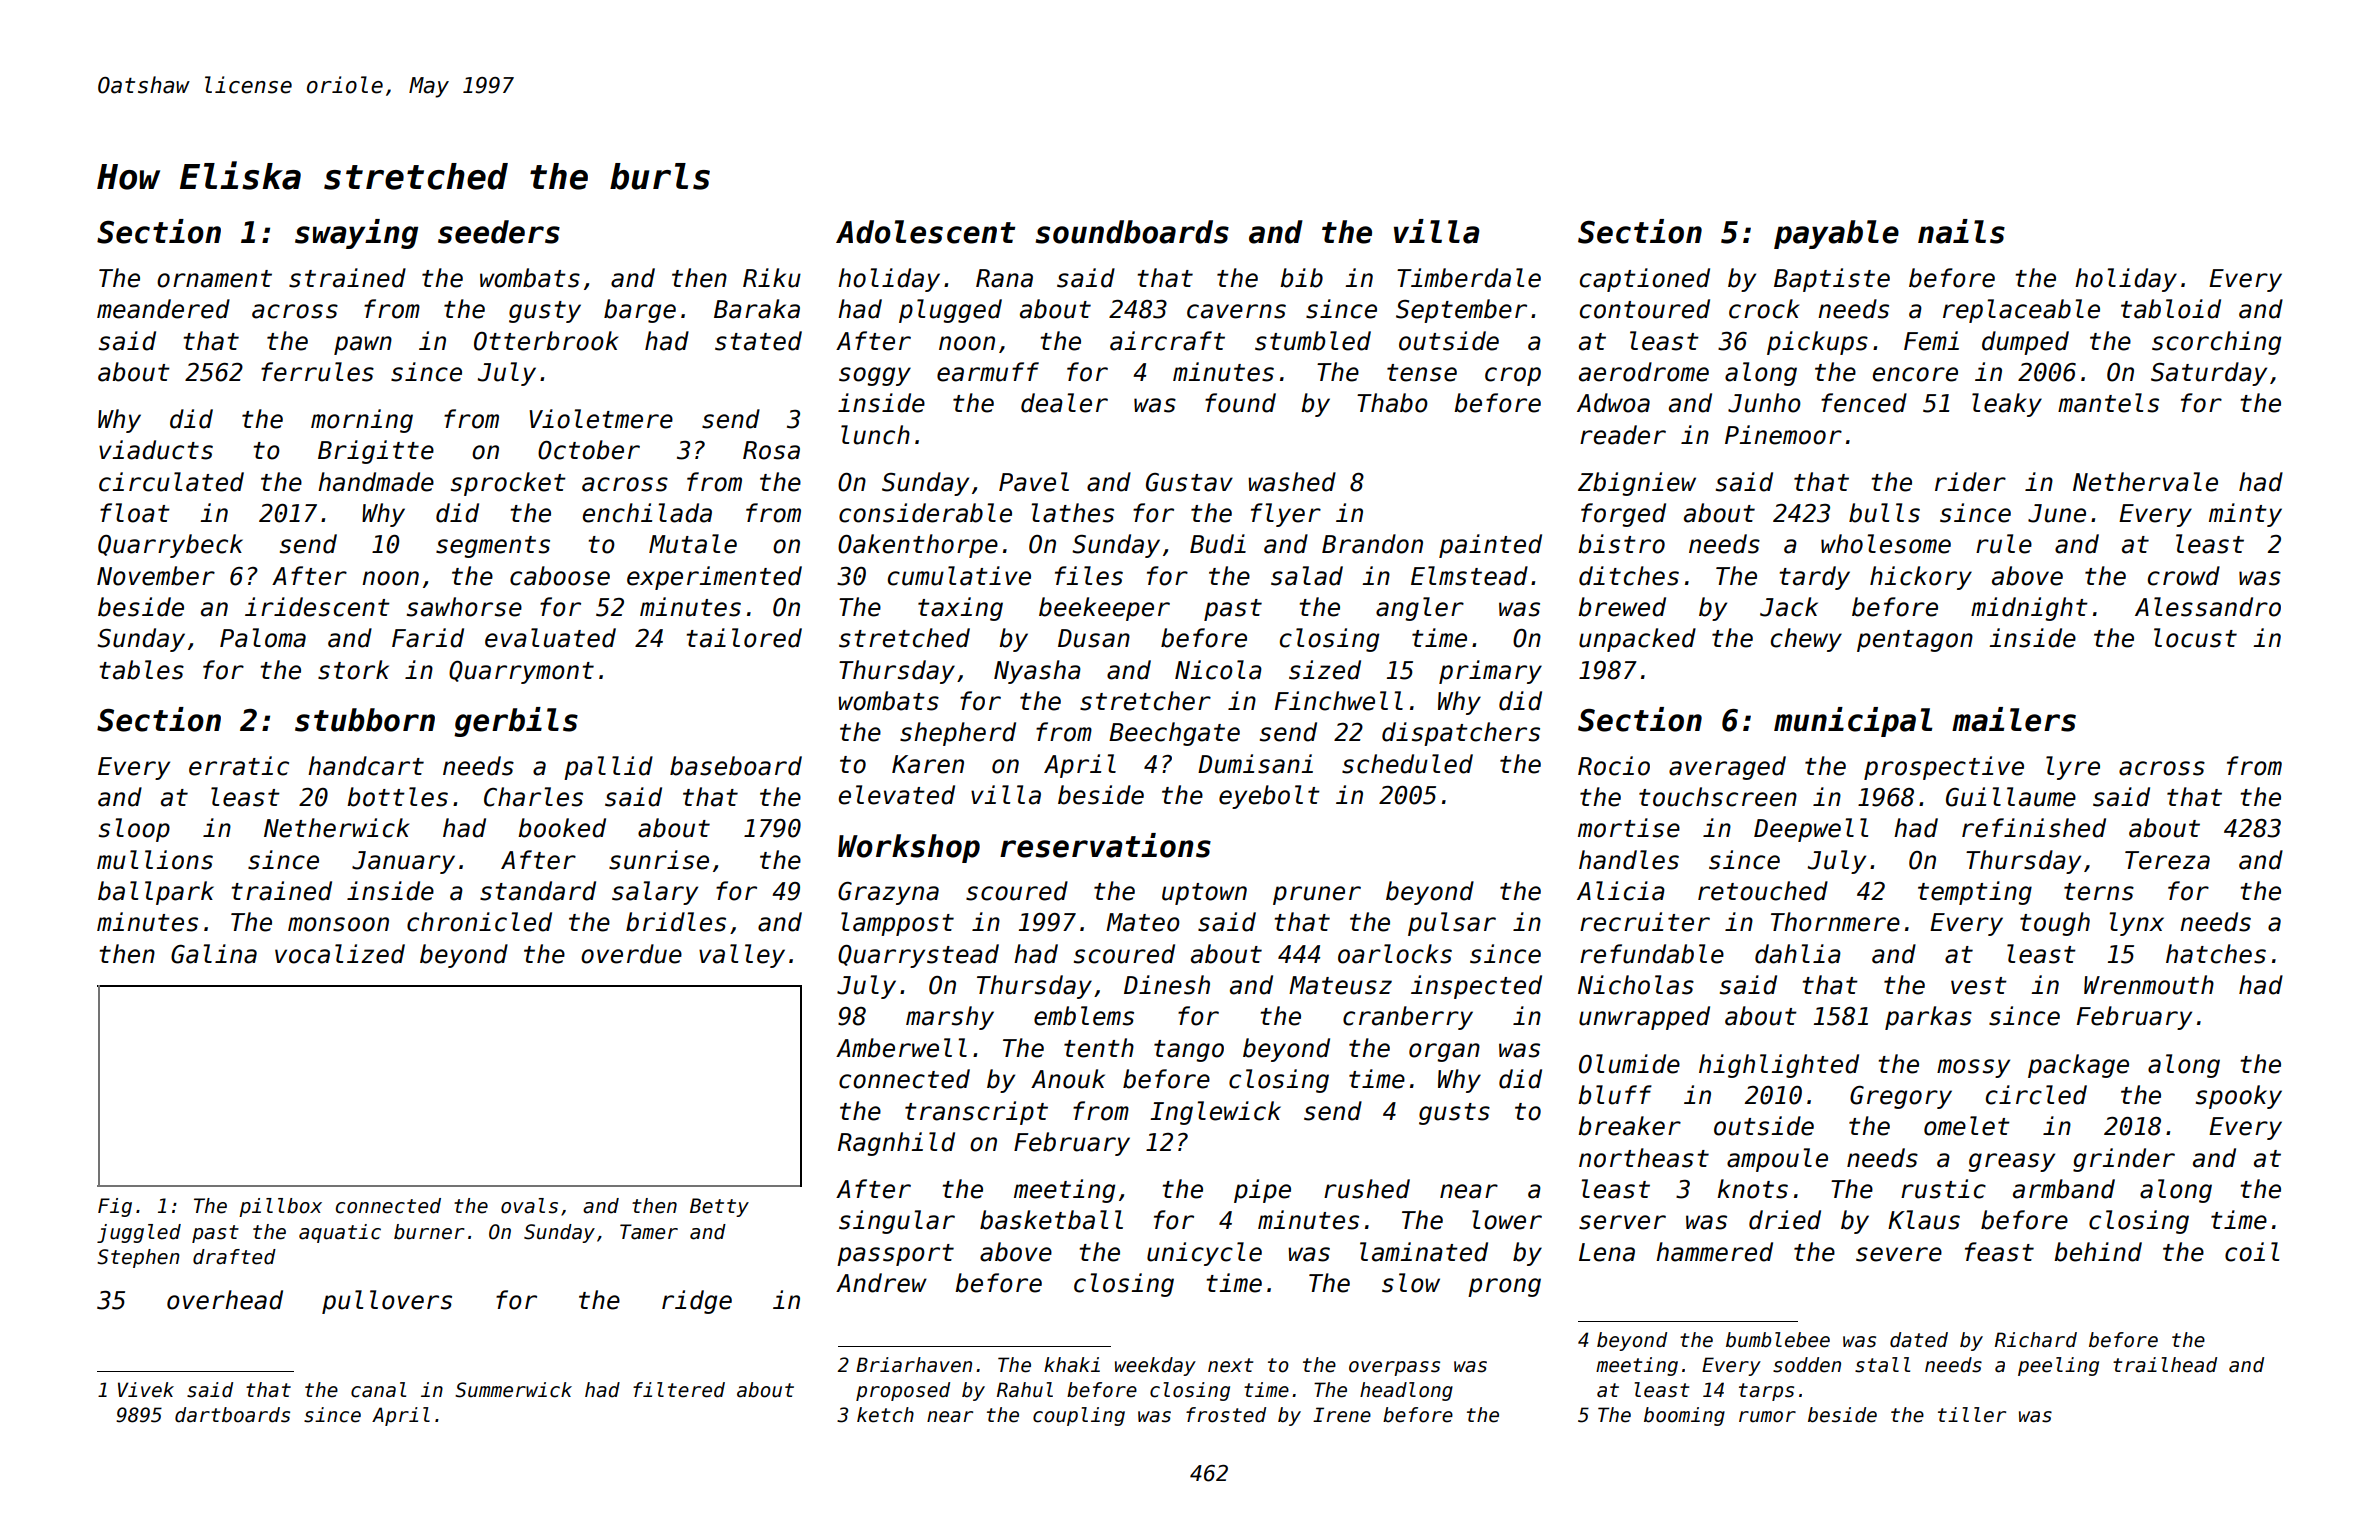 The height and width of the screenshot is (1540, 2380). Describe the element at coordinates (1218, 670) in the screenshot. I see `Nicola` at that location.
